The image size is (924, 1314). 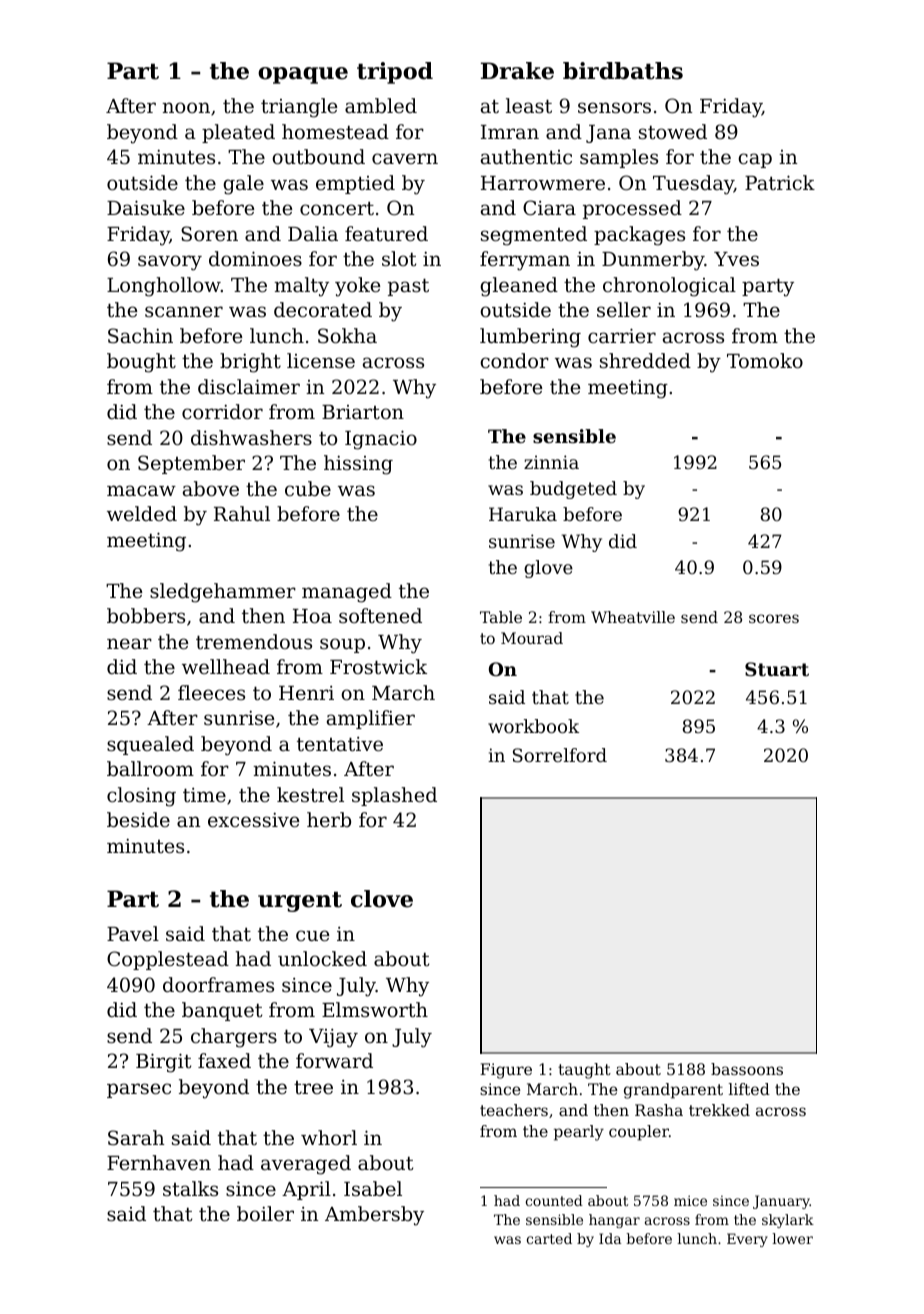 I want to click on Briarton, so click(x=363, y=412).
